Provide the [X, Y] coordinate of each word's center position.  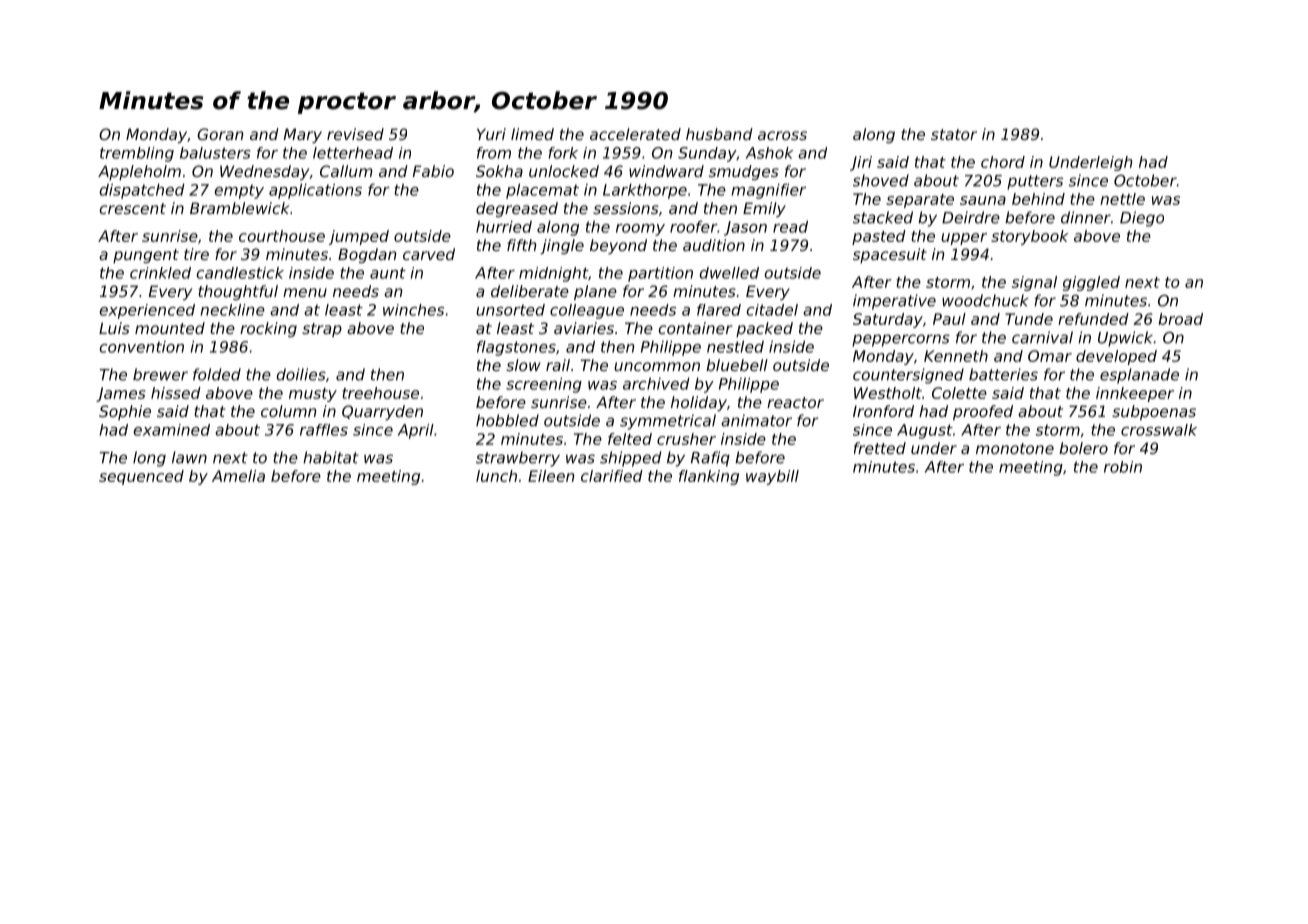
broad [1180, 319]
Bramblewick [240, 208]
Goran [220, 134]
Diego [1142, 219]
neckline [232, 310]
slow [523, 365]
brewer [160, 374]
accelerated [635, 134]
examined [172, 430]
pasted [879, 237]
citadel [772, 310]
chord [1003, 162]
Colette [959, 393]
